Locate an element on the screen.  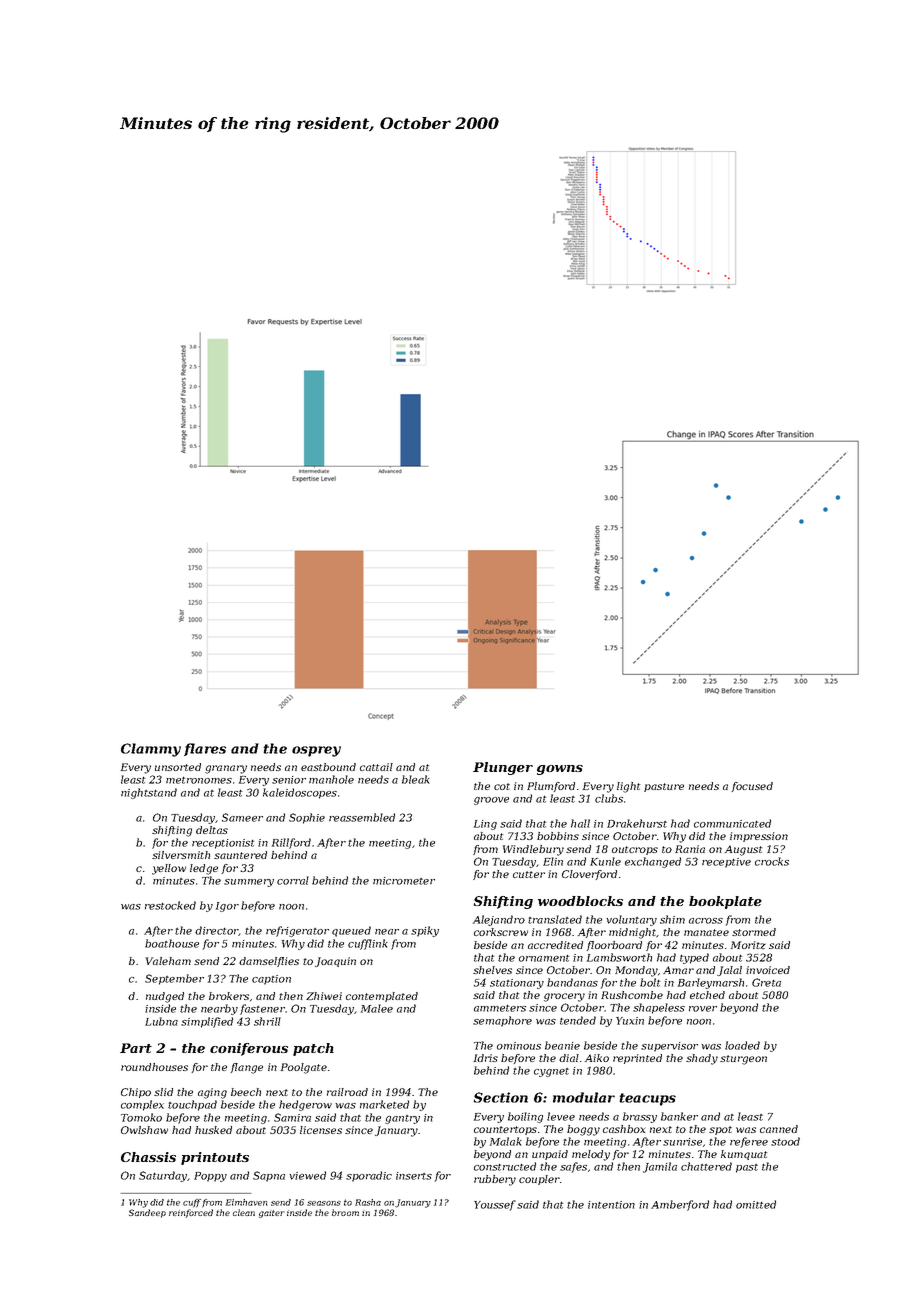
Rasha is located at coordinates (368, 1202).
